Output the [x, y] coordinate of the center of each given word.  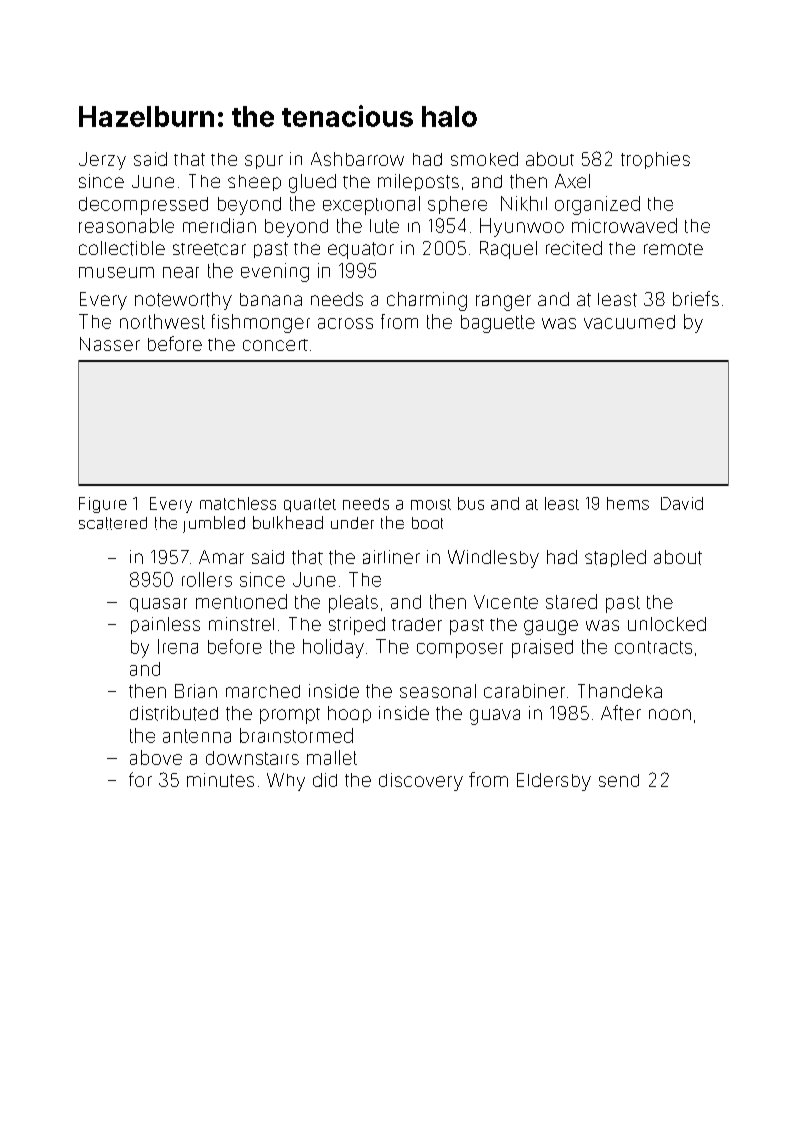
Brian [196, 691]
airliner [391, 557]
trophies [655, 160]
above [156, 757]
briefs [696, 298]
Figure [103, 505]
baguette [498, 324]
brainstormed [296, 735]
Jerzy [102, 161]
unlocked [667, 624]
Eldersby [554, 782]
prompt [290, 716]
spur [264, 162]
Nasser [110, 344]
